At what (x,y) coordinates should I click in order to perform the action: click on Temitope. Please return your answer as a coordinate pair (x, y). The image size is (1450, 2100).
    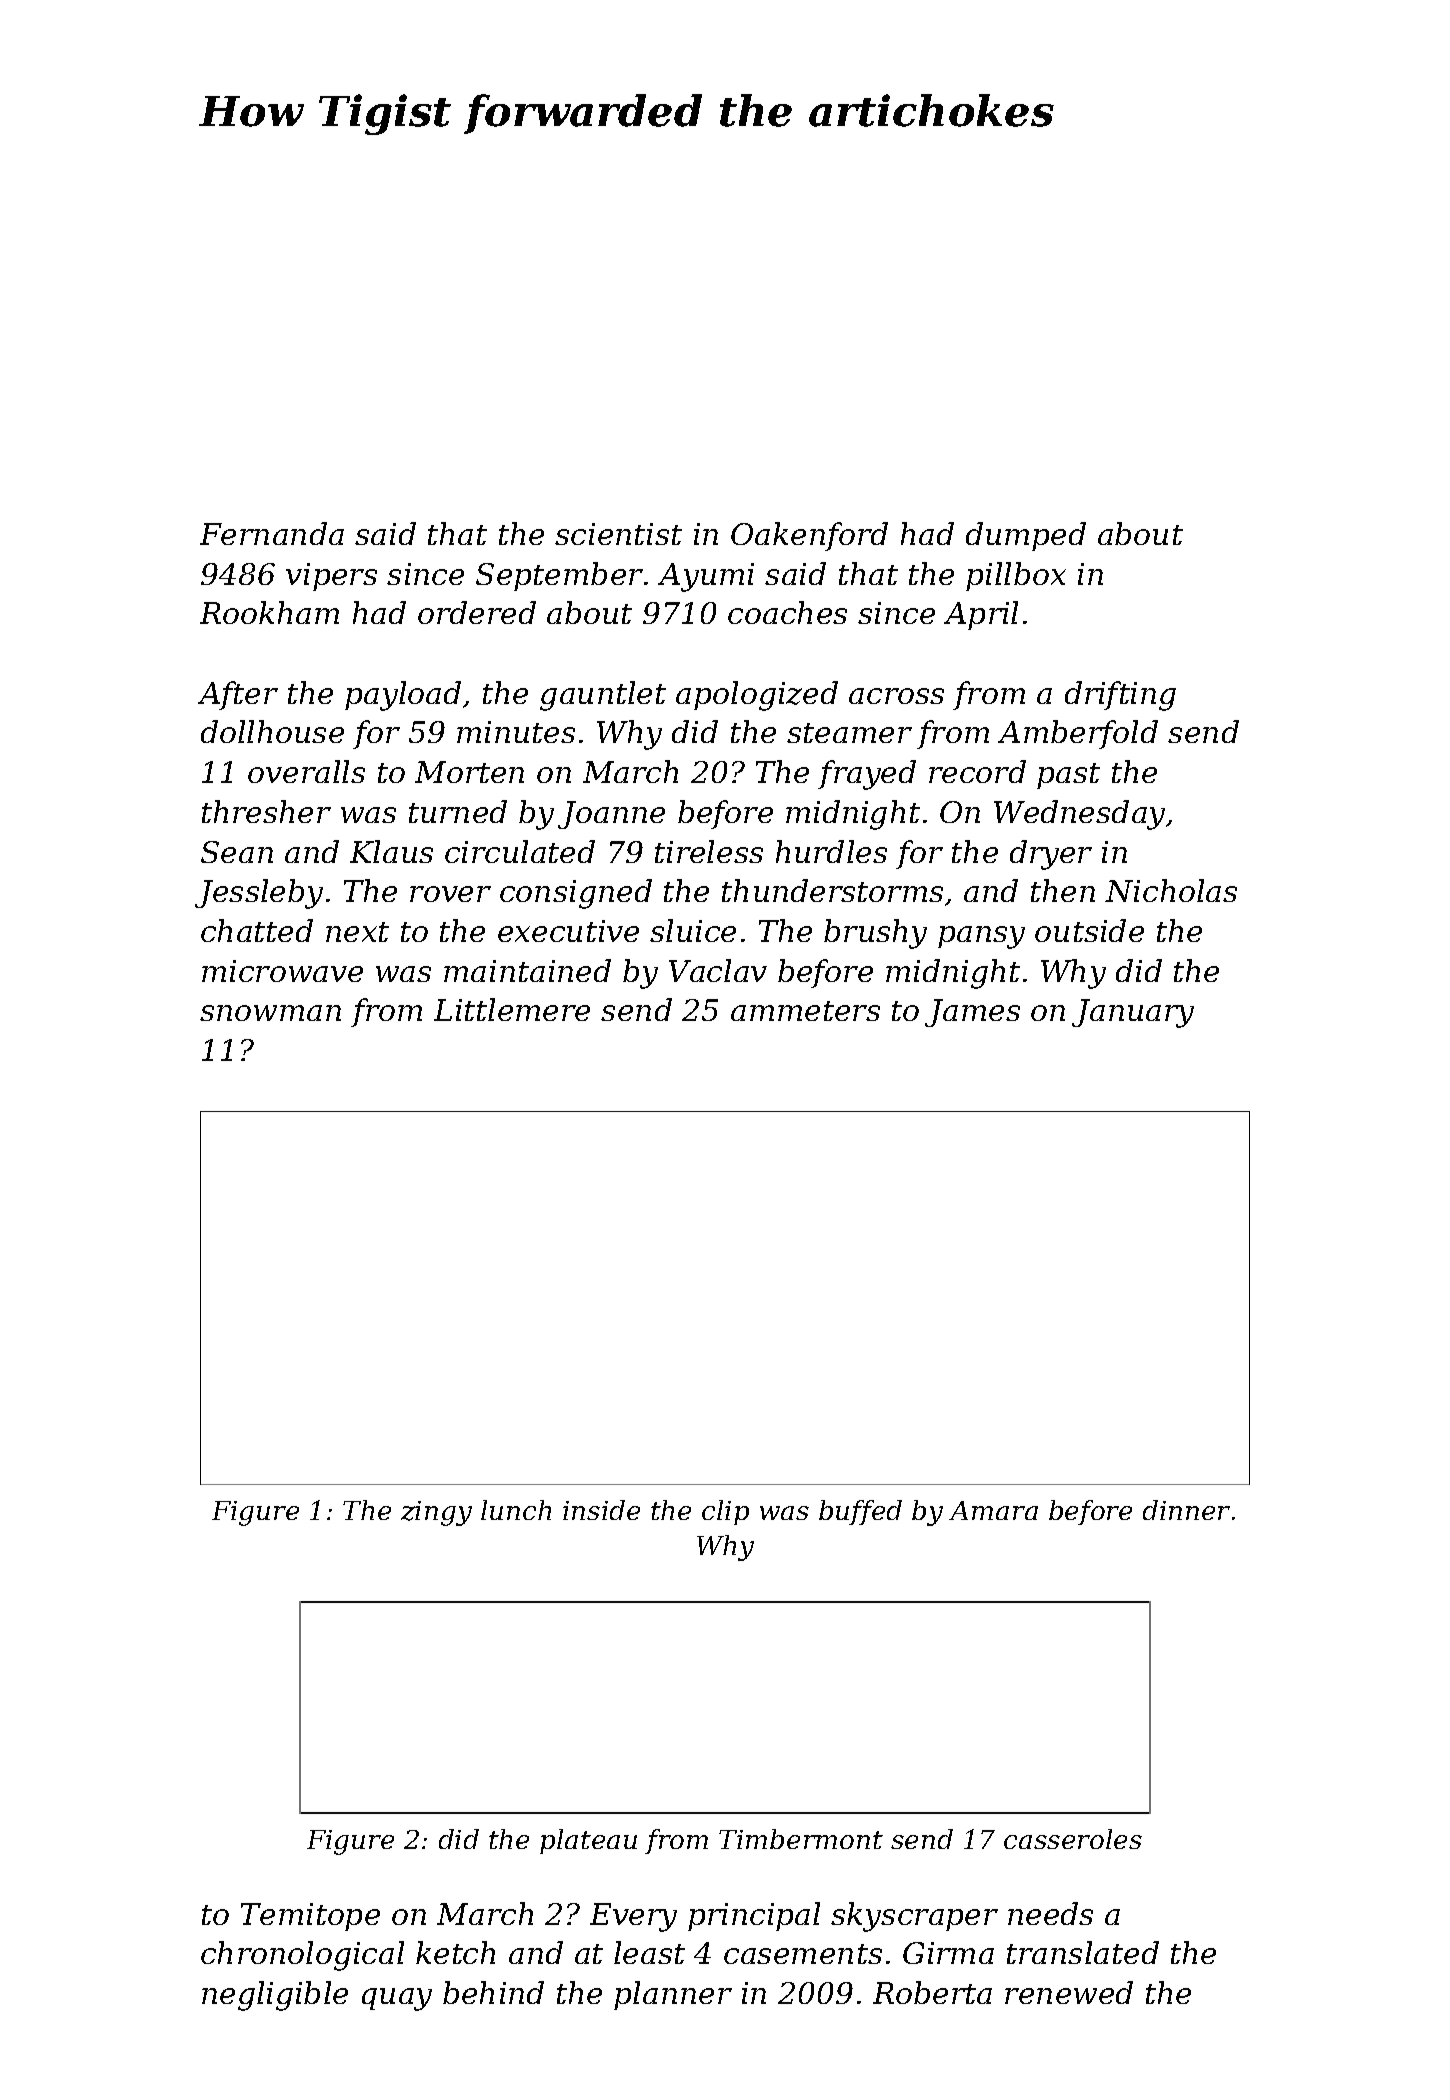
    Looking at the image, I should click on (310, 1917).
